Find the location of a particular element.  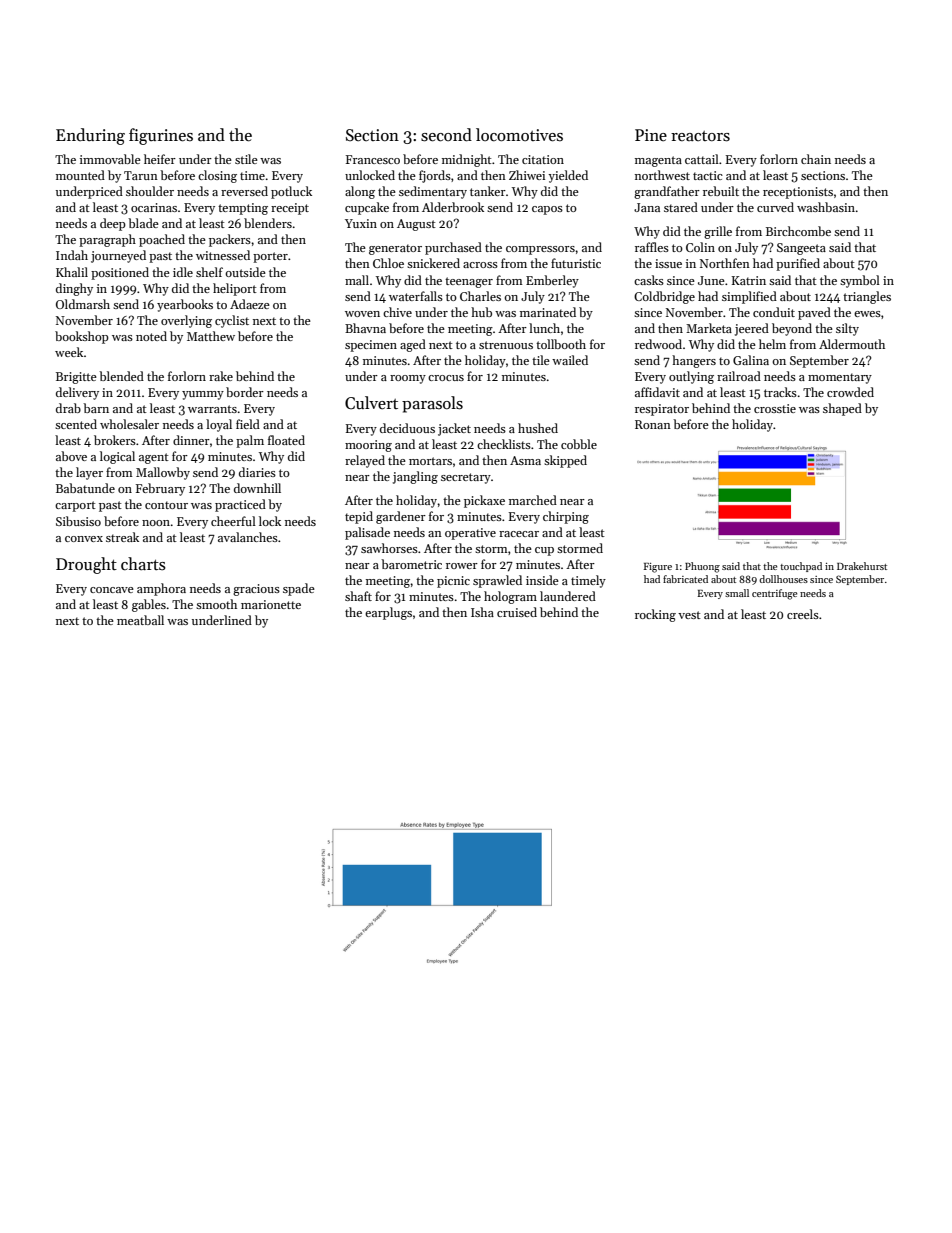

figurines is located at coordinates (161, 136).
